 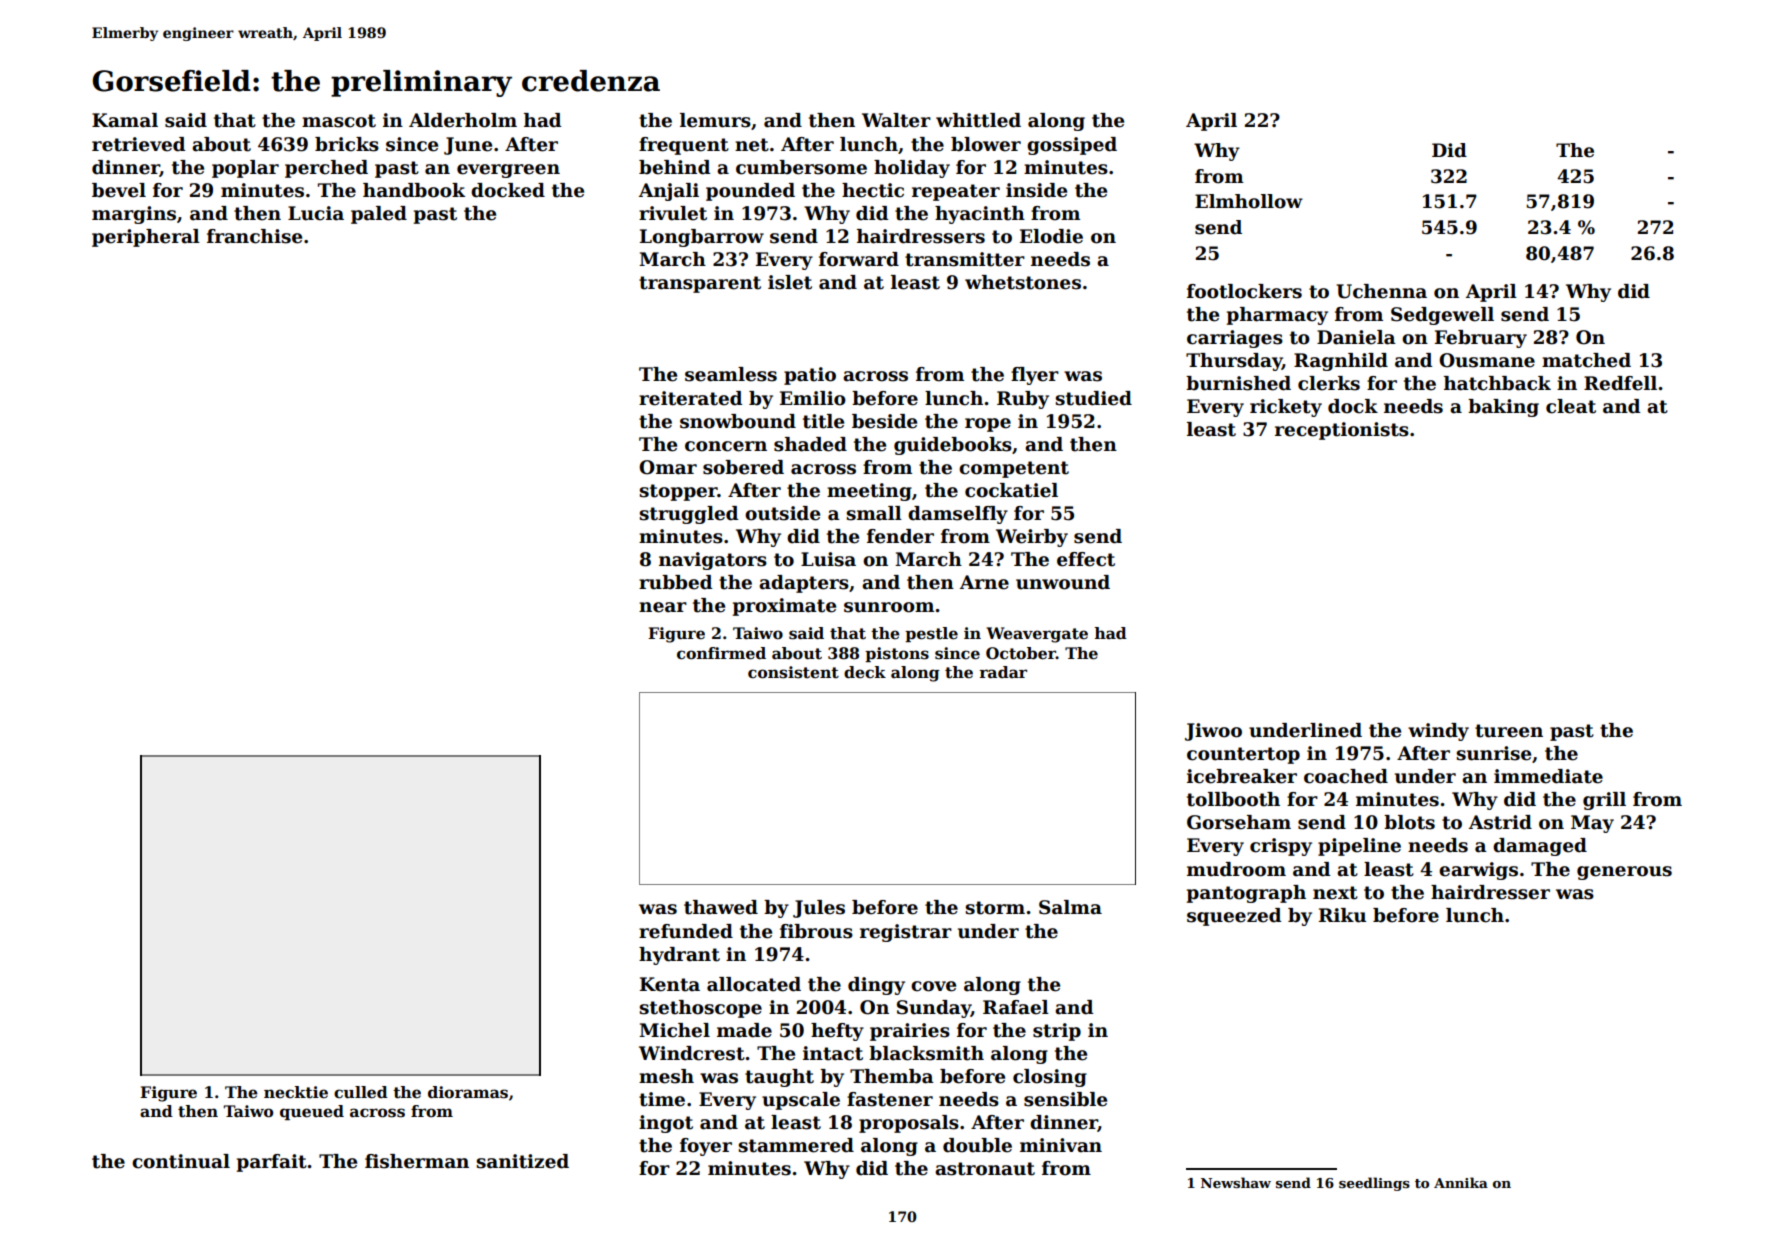 I want to click on refunded, so click(x=686, y=931).
